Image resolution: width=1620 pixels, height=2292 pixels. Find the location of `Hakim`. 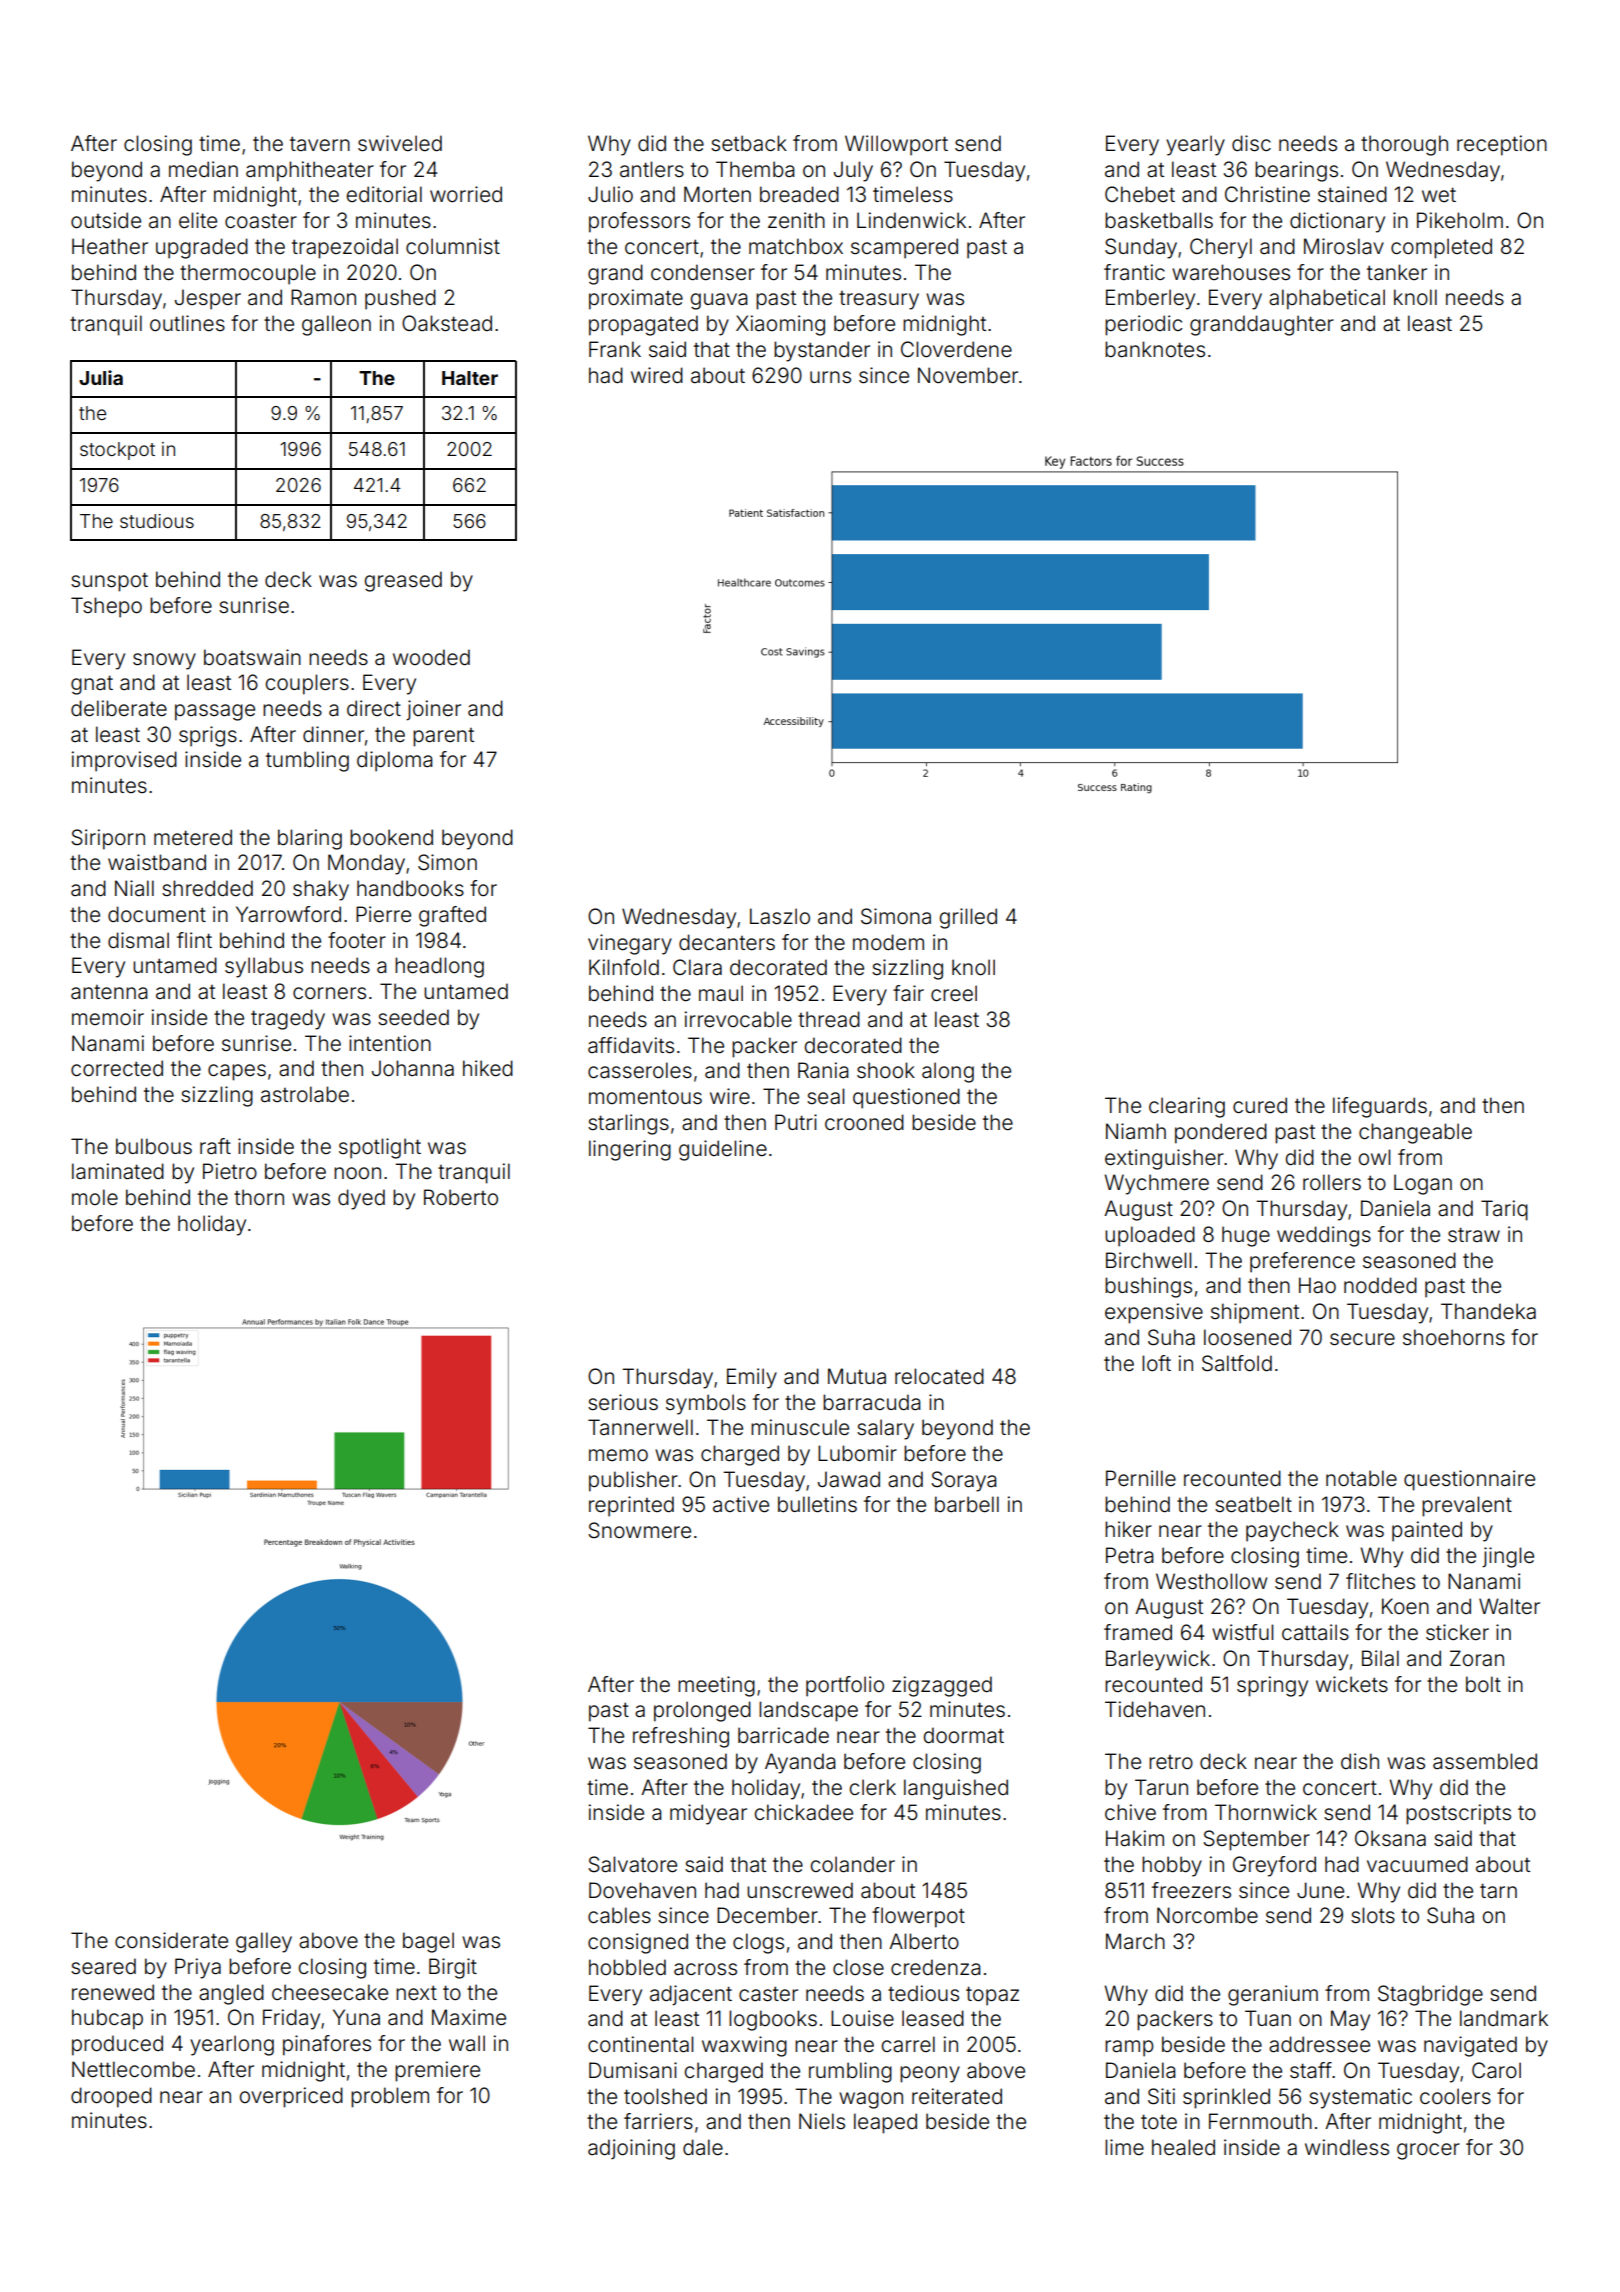

Hakim is located at coordinates (1135, 1838).
